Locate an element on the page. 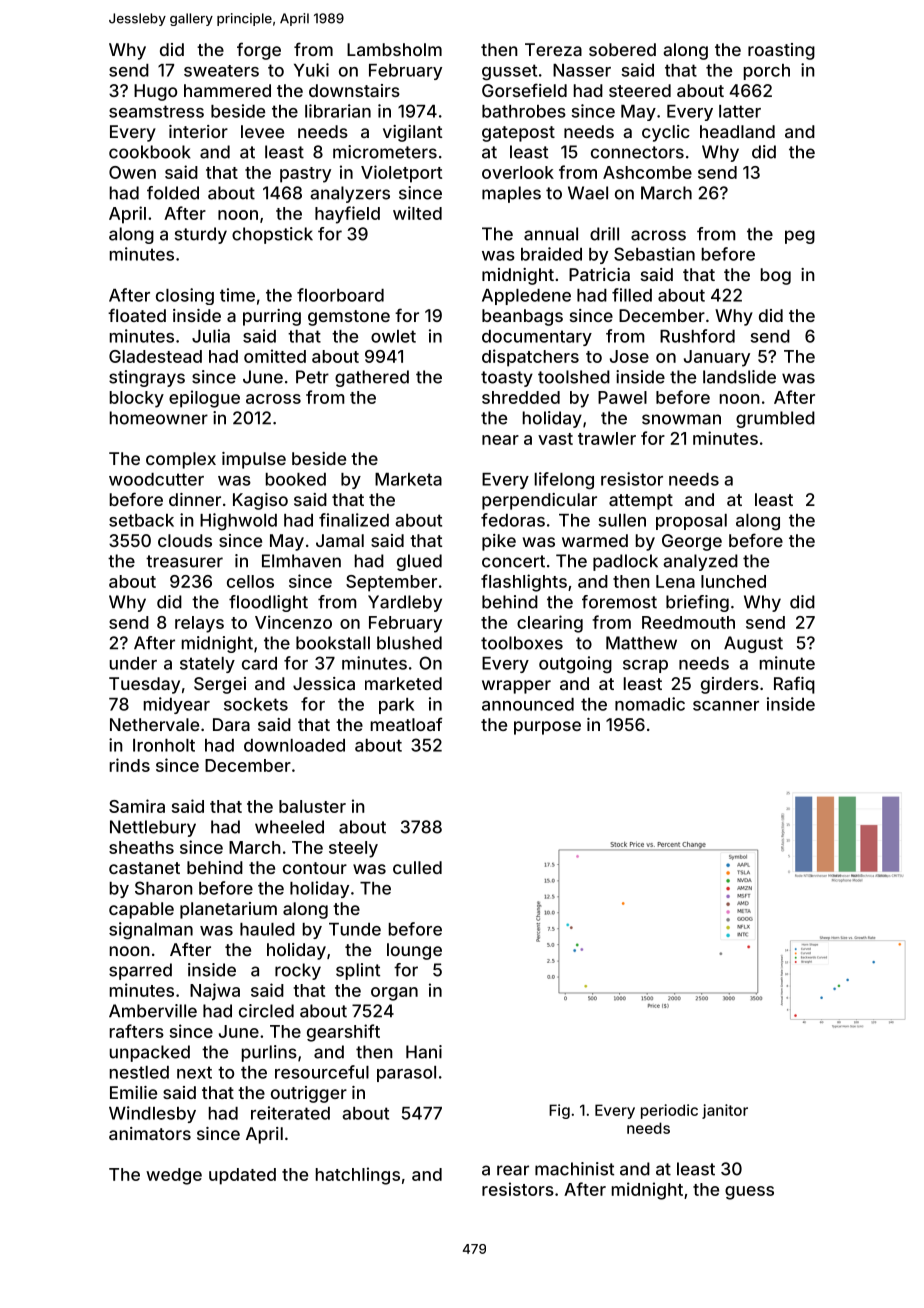 Image resolution: width=924 pixels, height=1308 pixels. culled is located at coordinates (417, 867).
